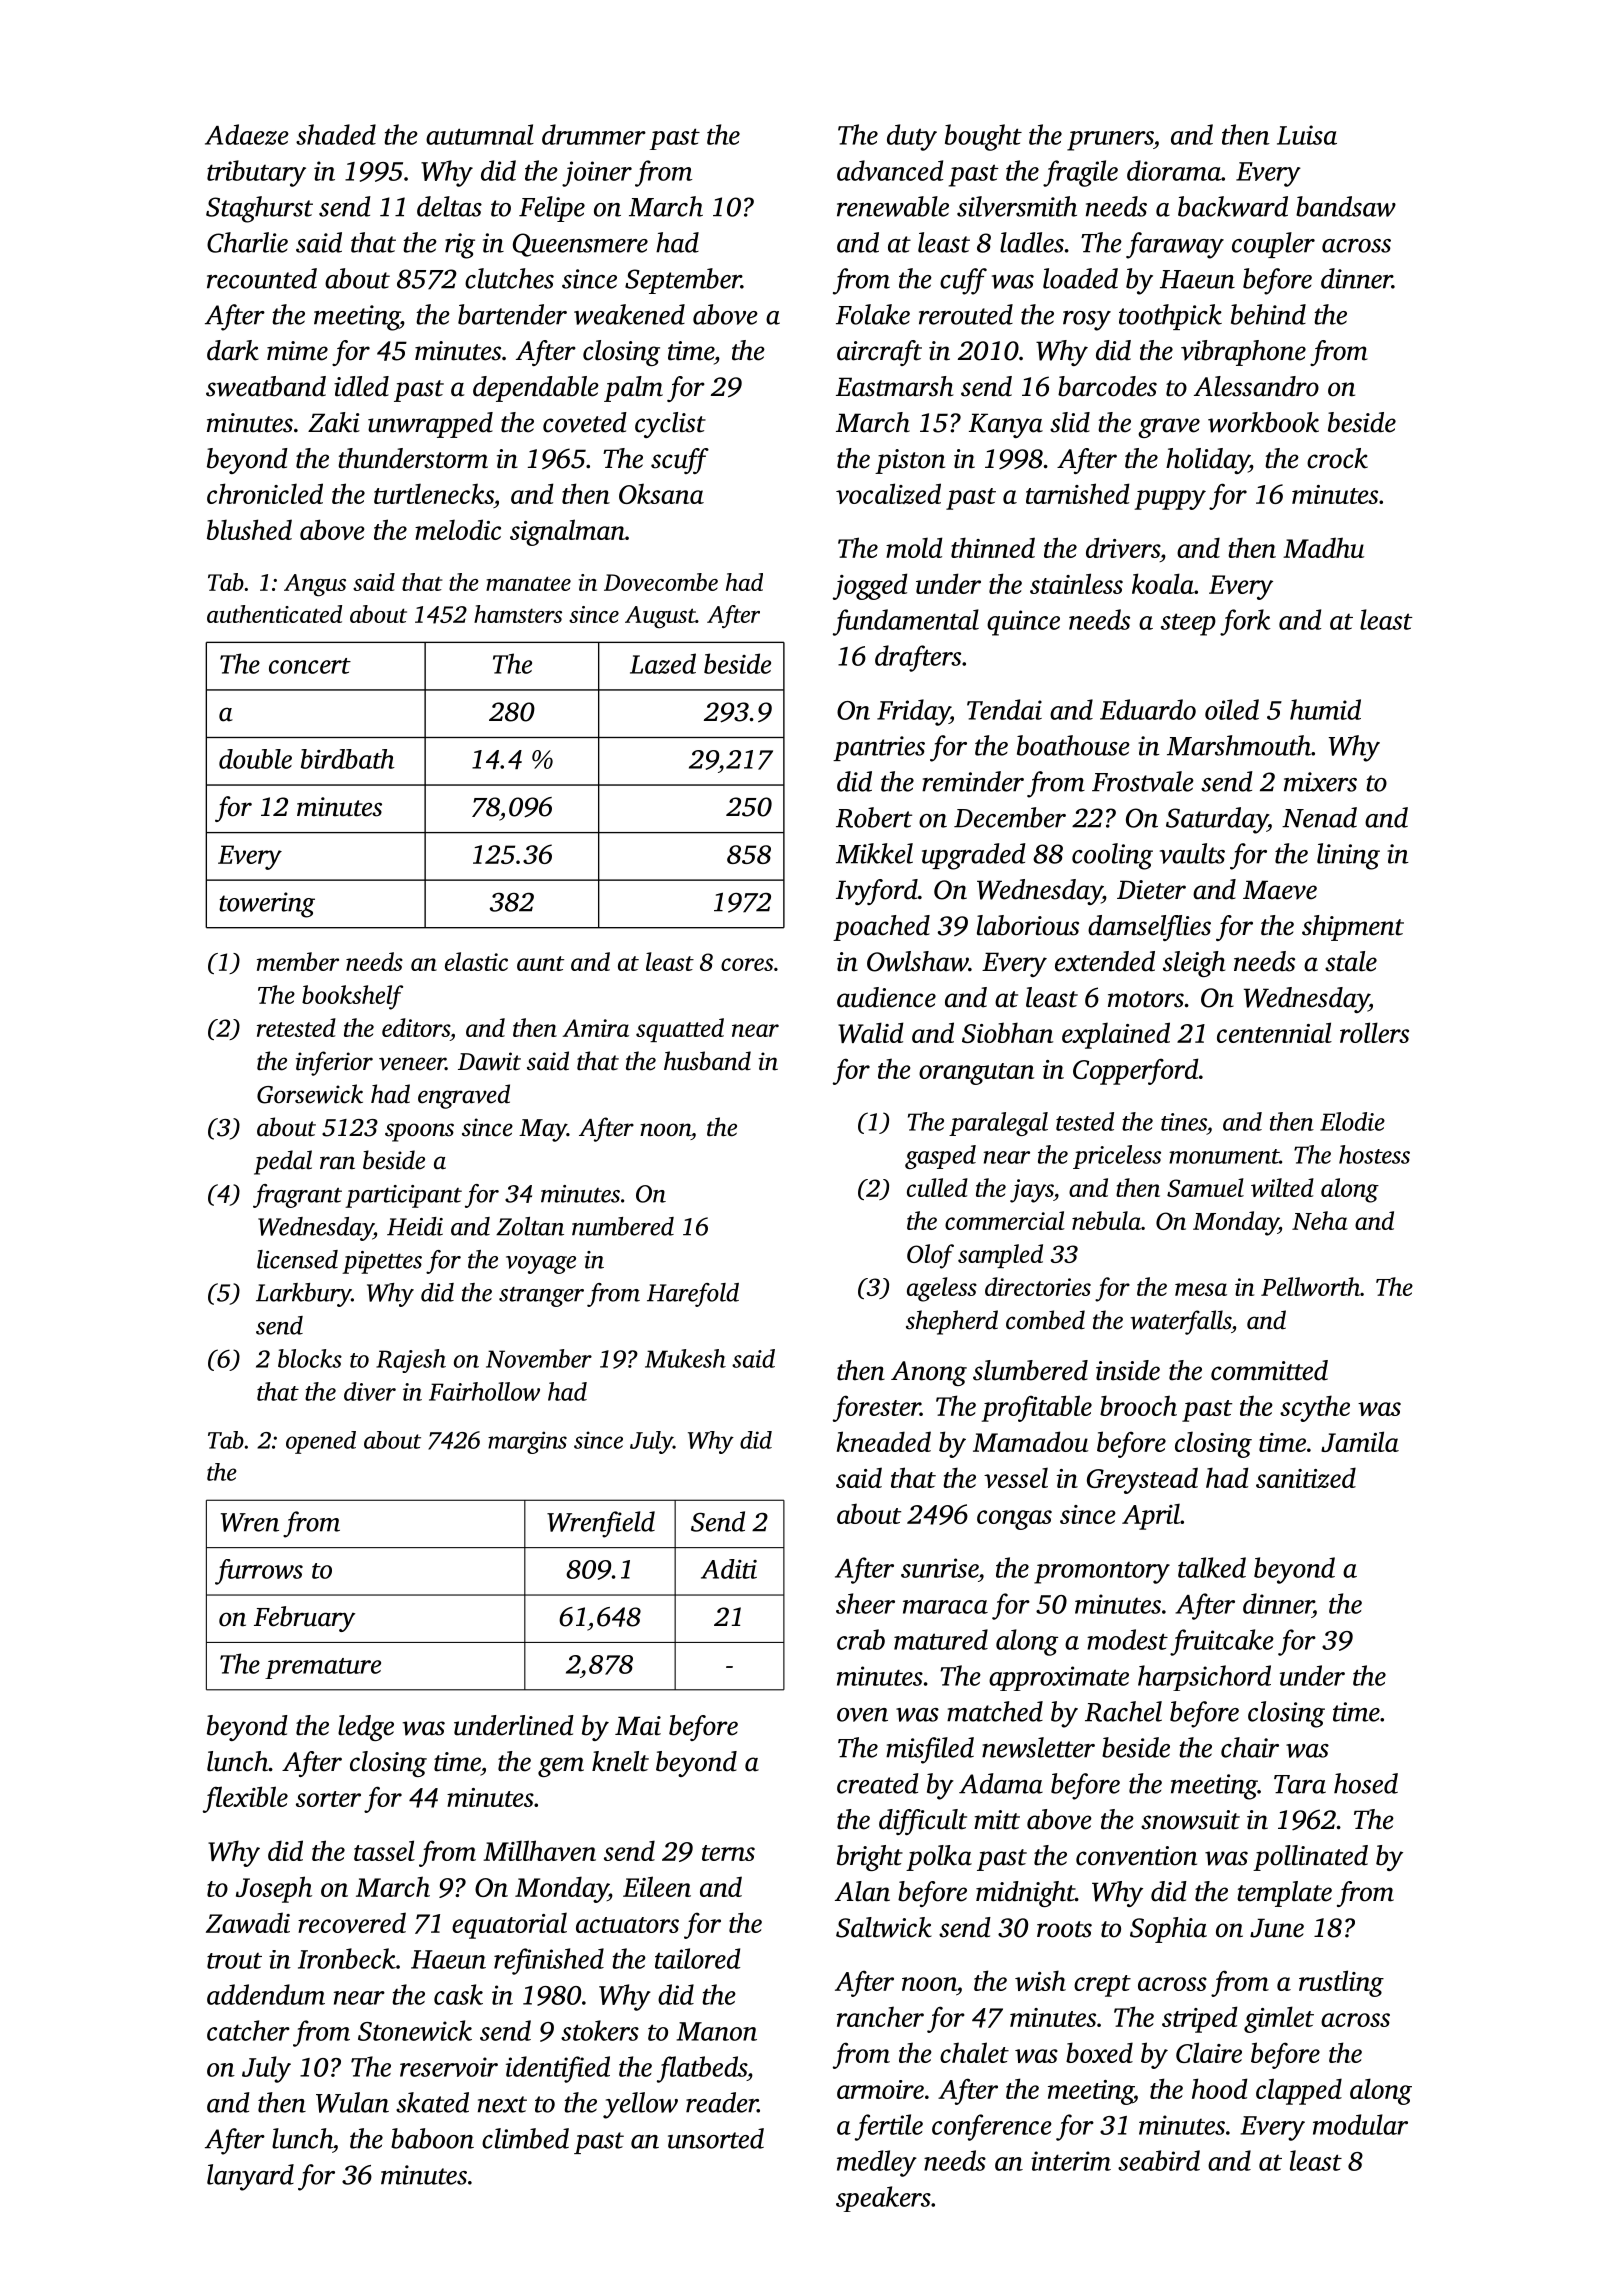 This screenshot has height=2292, width=1620. Describe the element at coordinates (1273, 245) in the screenshot. I see `coupler` at that location.
